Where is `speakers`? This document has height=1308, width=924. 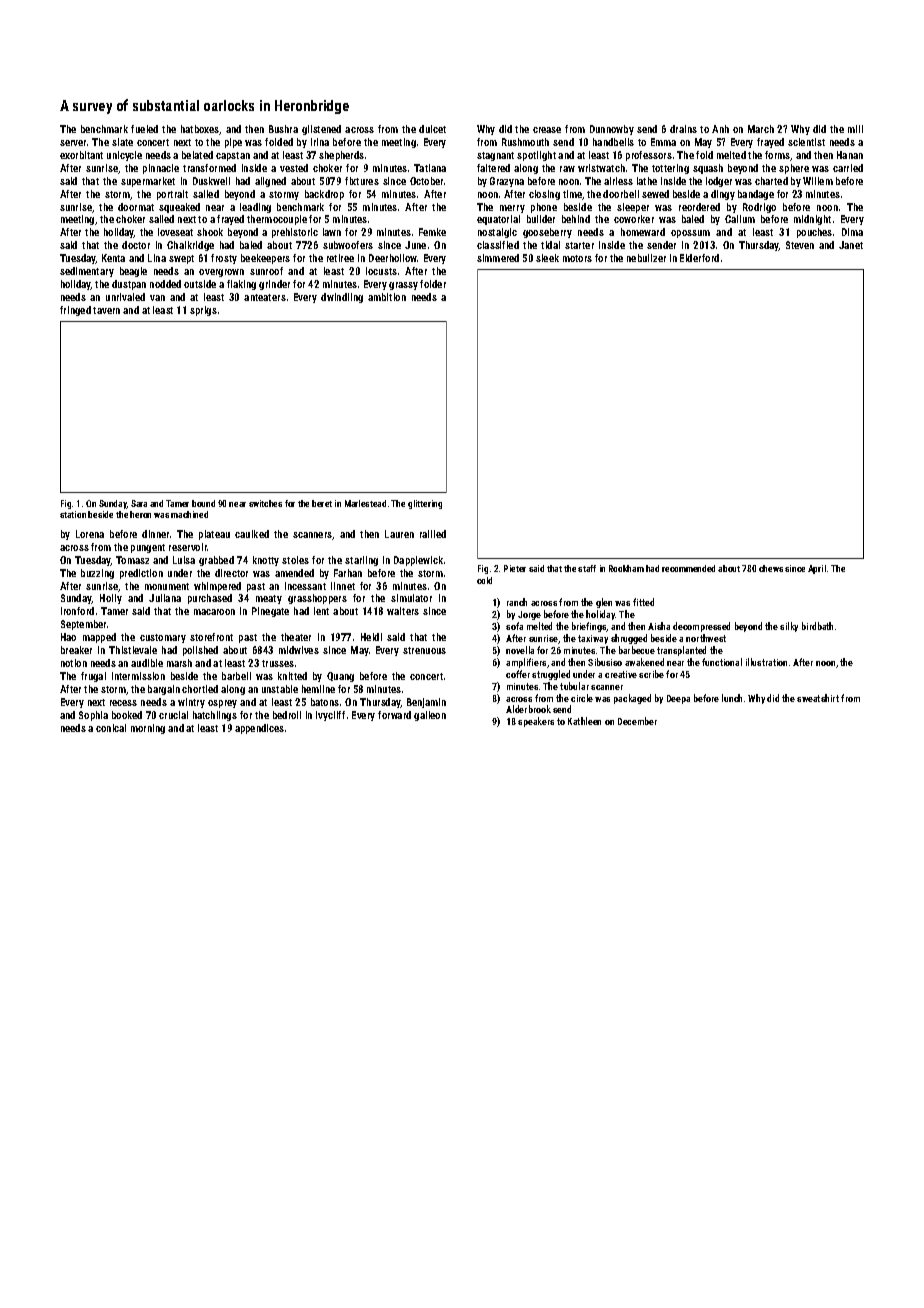
speakers is located at coordinates (536, 722).
